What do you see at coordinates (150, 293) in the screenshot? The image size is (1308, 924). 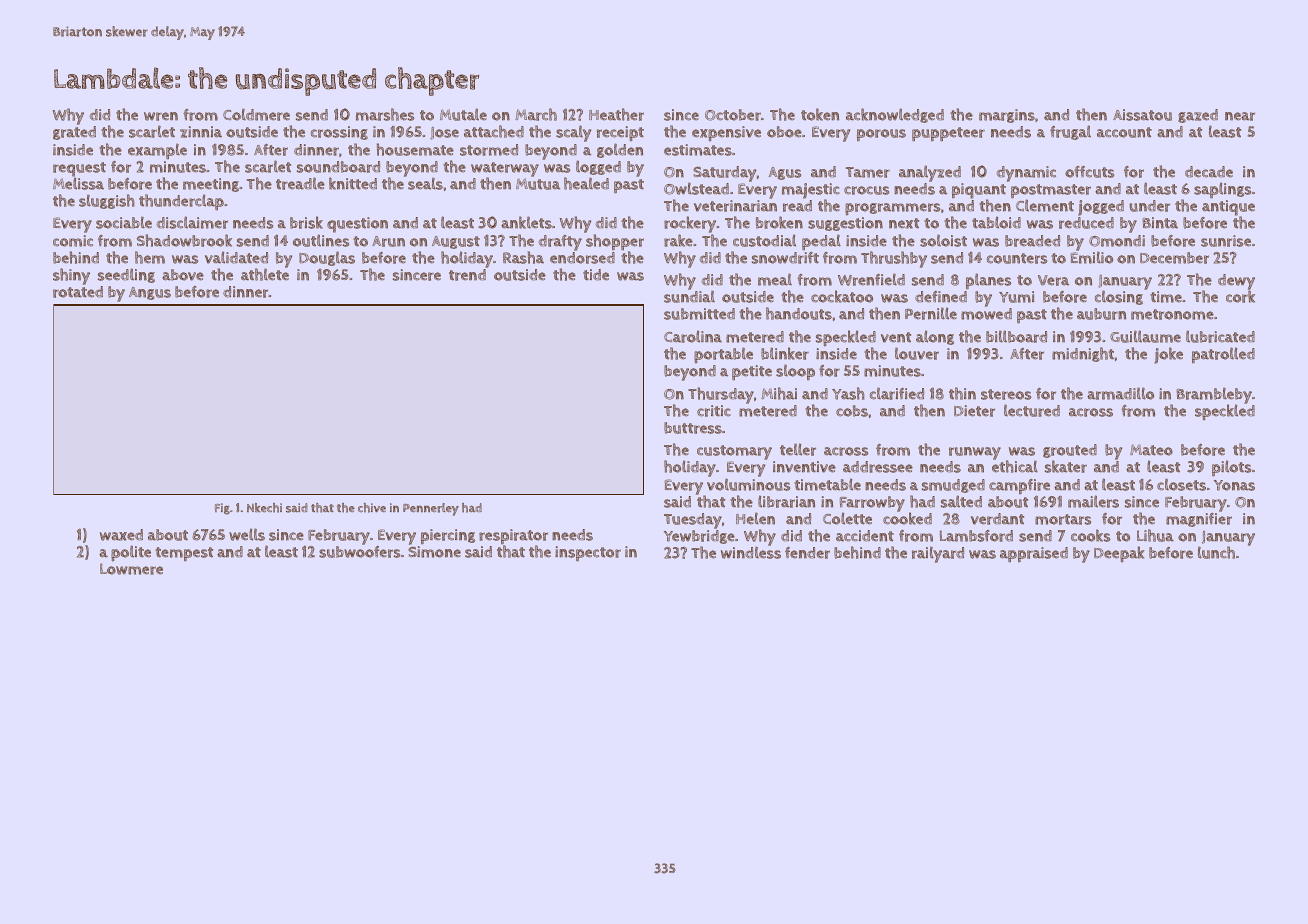 I see `Angus` at bounding box center [150, 293].
